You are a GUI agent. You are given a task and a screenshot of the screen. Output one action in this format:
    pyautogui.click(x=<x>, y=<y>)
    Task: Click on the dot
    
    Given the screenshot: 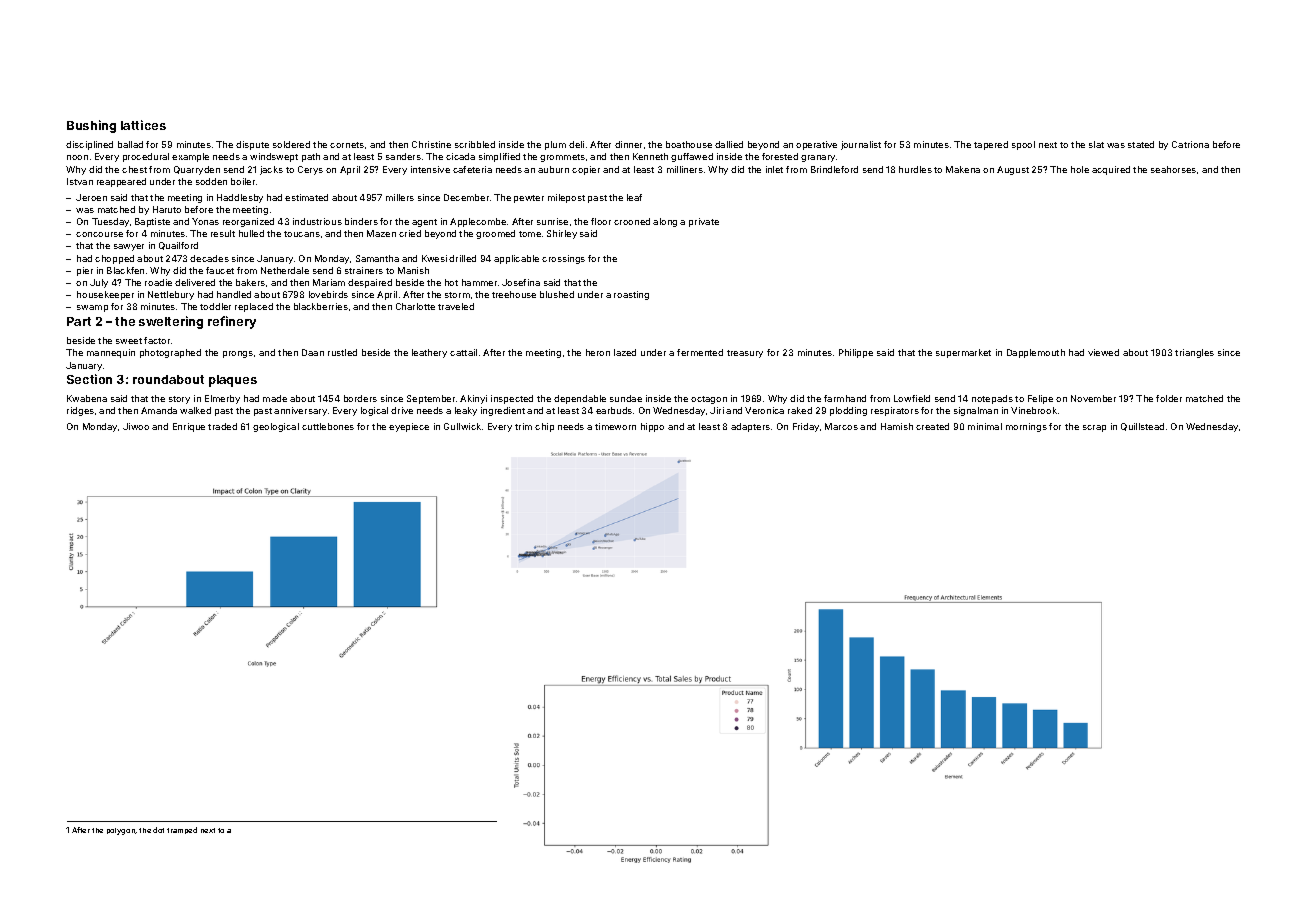 What is the action you would take?
    pyautogui.click(x=158, y=830)
